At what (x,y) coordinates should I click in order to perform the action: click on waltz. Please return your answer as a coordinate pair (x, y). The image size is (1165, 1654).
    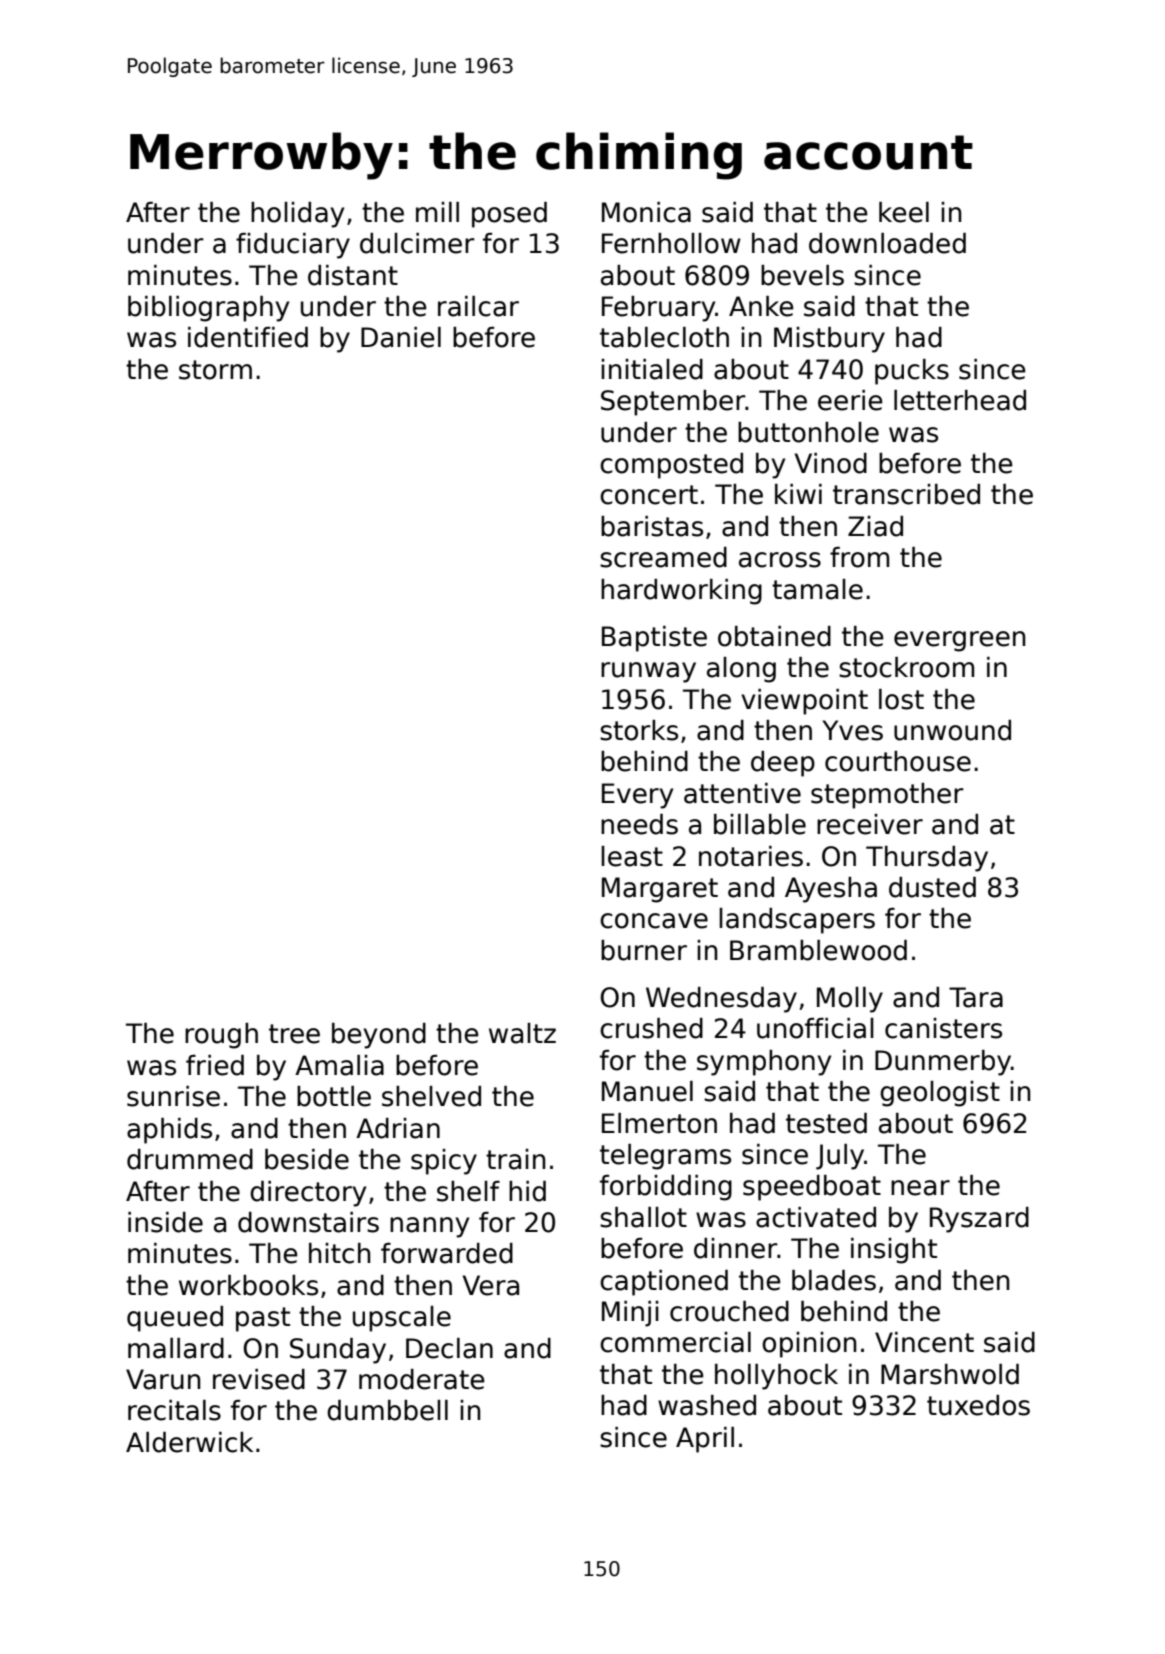
    Looking at the image, I should click on (522, 1033).
